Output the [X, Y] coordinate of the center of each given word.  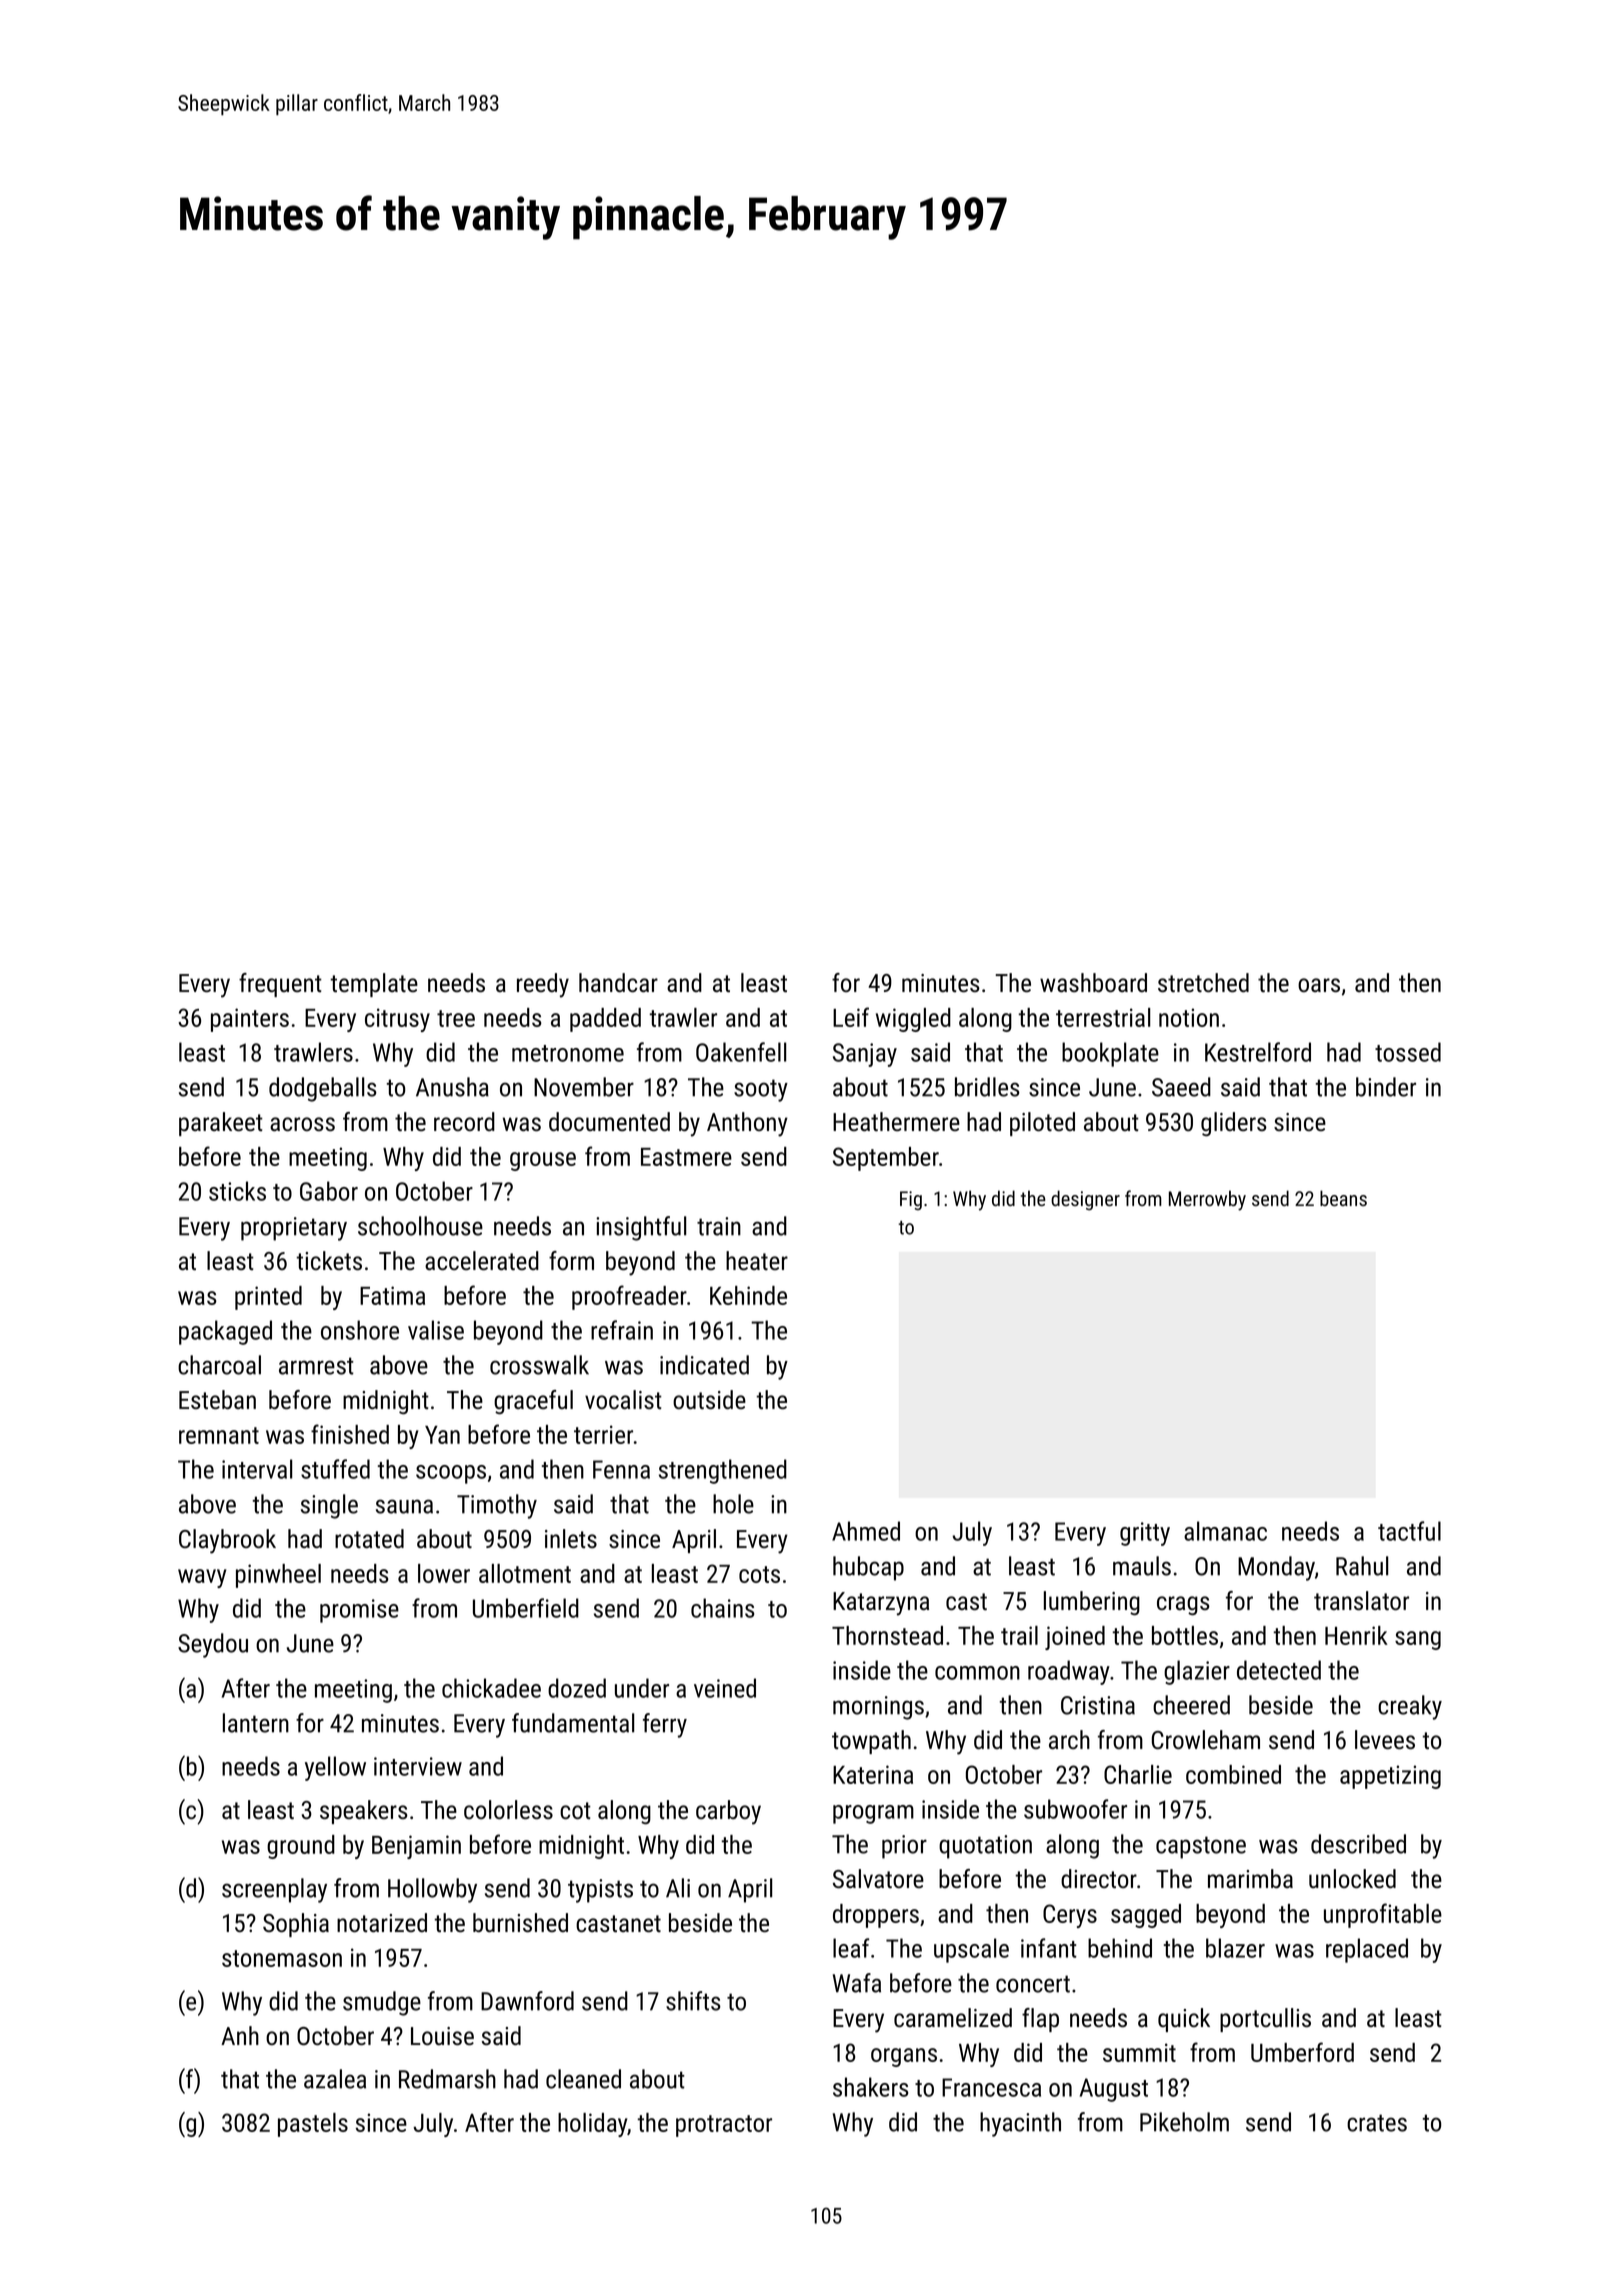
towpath [871, 1742]
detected [1279, 1670]
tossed [1408, 1052]
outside [709, 1399]
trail [1019, 1635]
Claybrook [227, 1541]
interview [418, 1766]
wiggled [913, 1020]
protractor [724, 2126]
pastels [313, 2125]
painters [250, 1020]
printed [268, 1298]
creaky [1410, 1707]
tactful [1409, 1531]
